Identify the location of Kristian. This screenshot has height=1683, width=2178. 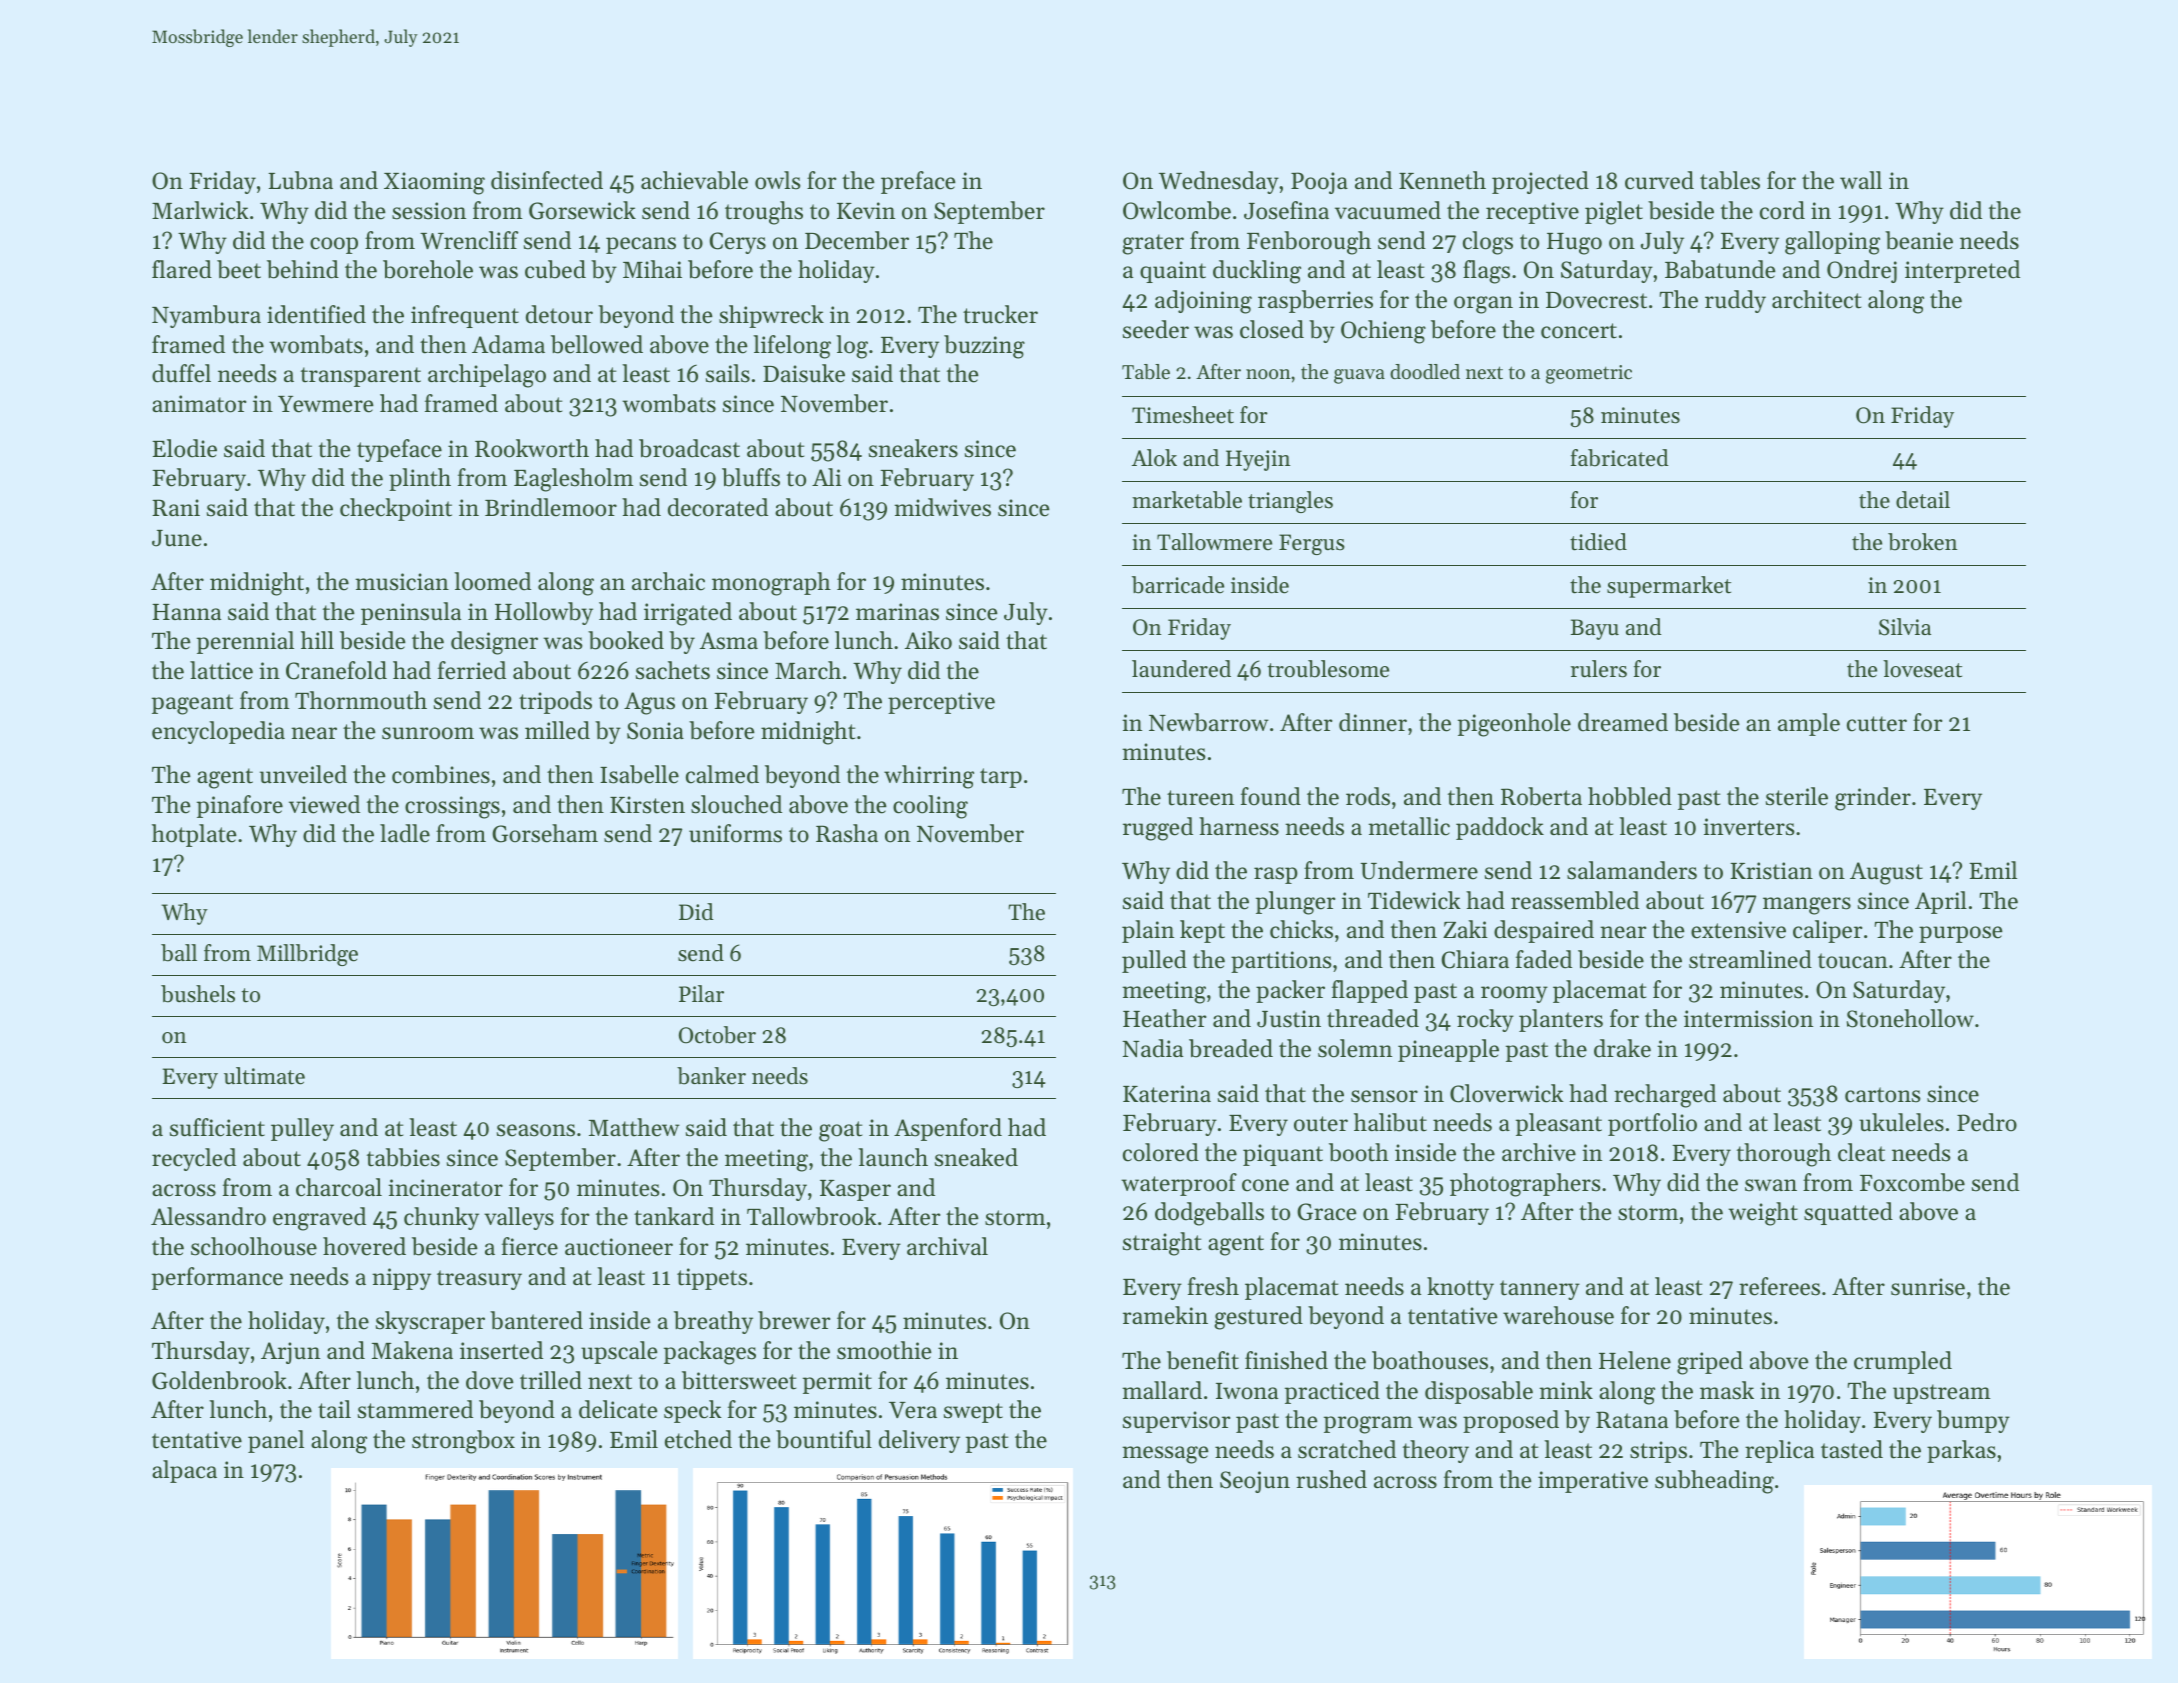
(1771, 871).
